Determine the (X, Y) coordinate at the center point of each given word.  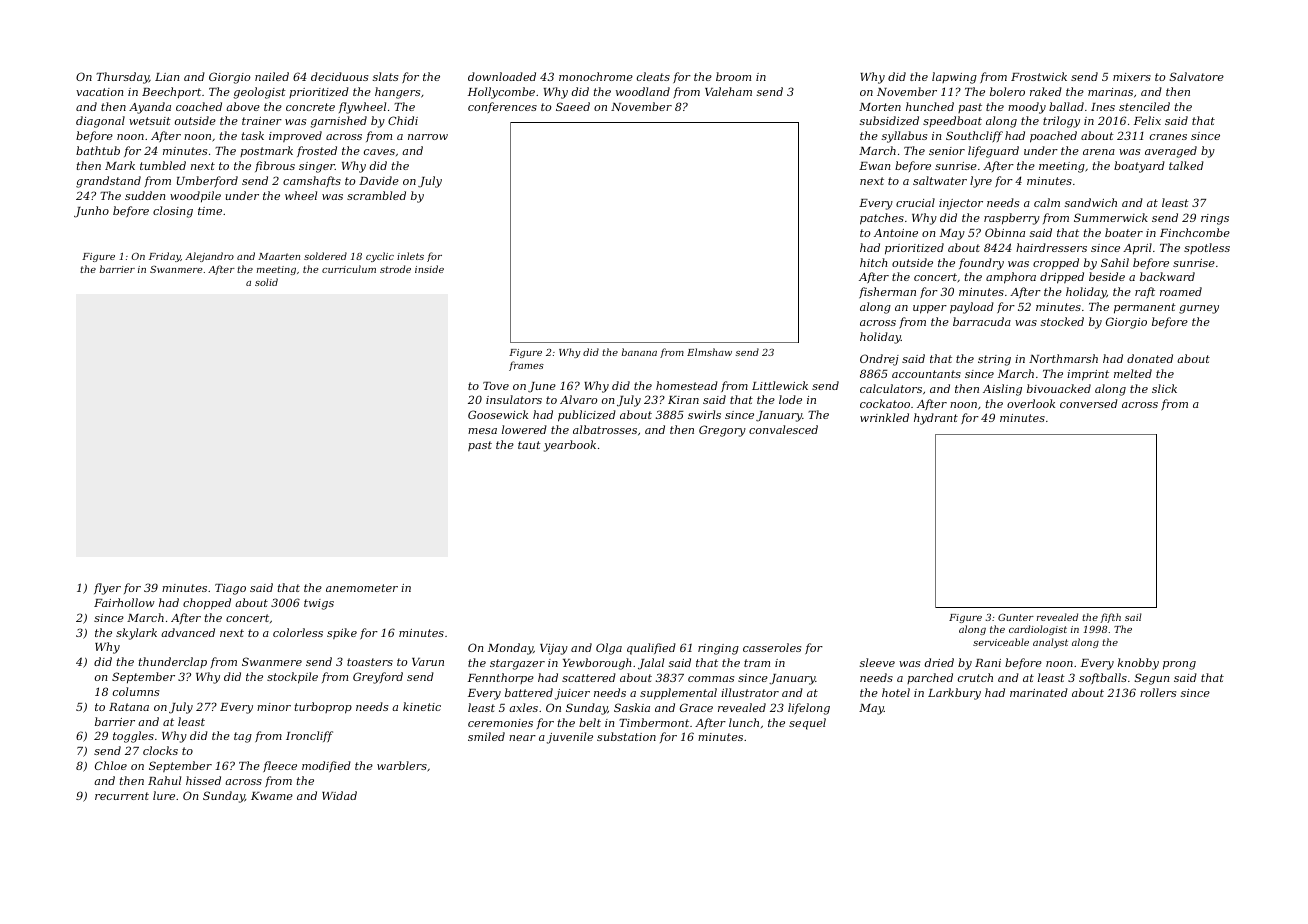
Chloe (111, 765)
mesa (482, 431)
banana (639, 352)
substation (626, 736)
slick (1164, 388)
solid (266, 282)
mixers (1132, 77)
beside (1107, 276)
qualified (651, 649)
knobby (1138, 664)
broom (733, 76)
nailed (272, 76)
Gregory (722, 431)
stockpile (292, 678)
